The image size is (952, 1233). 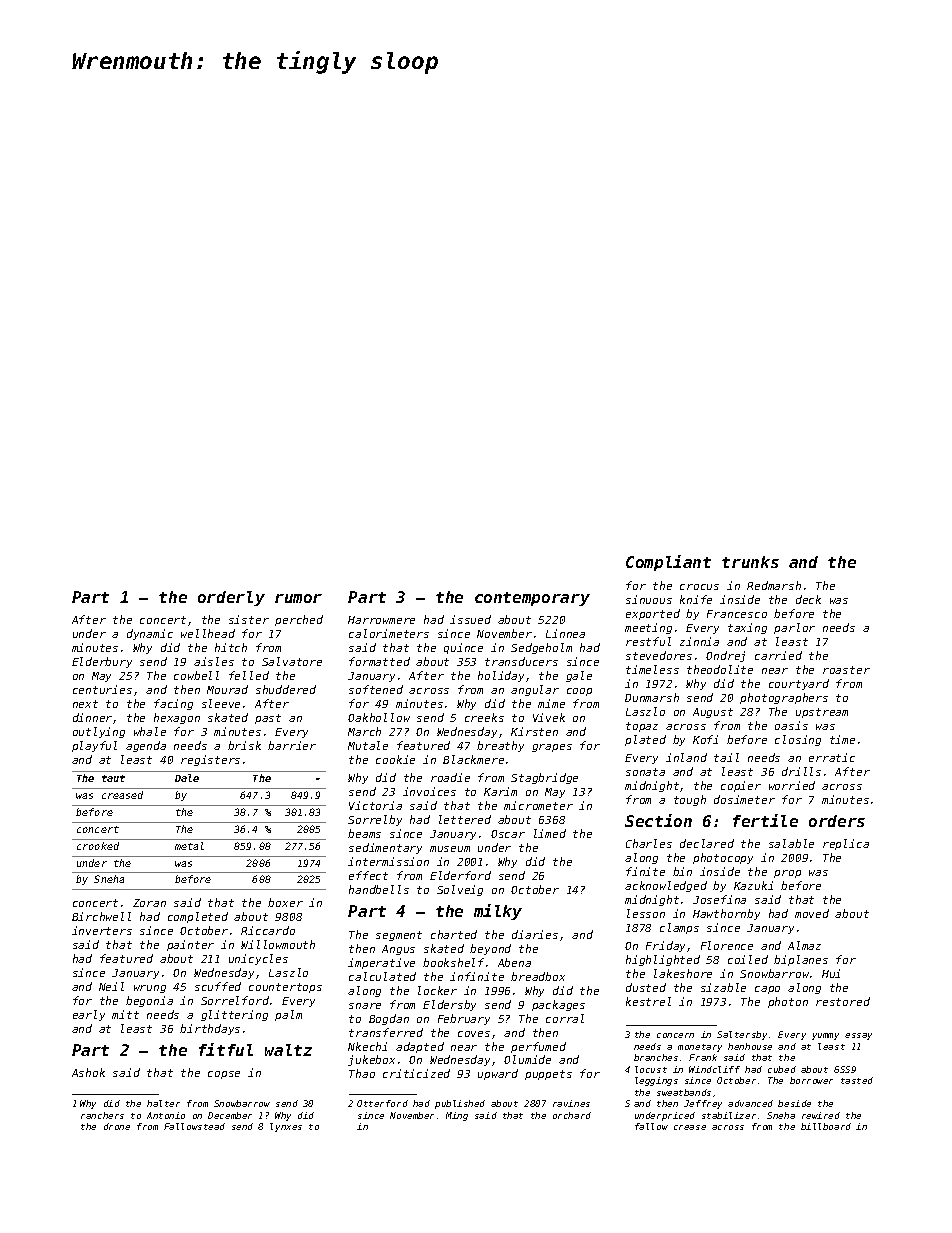 What do you see at coordinates (668, 563) in the screenshot?
I see `Compliant` at bounding box center [668, 563].
